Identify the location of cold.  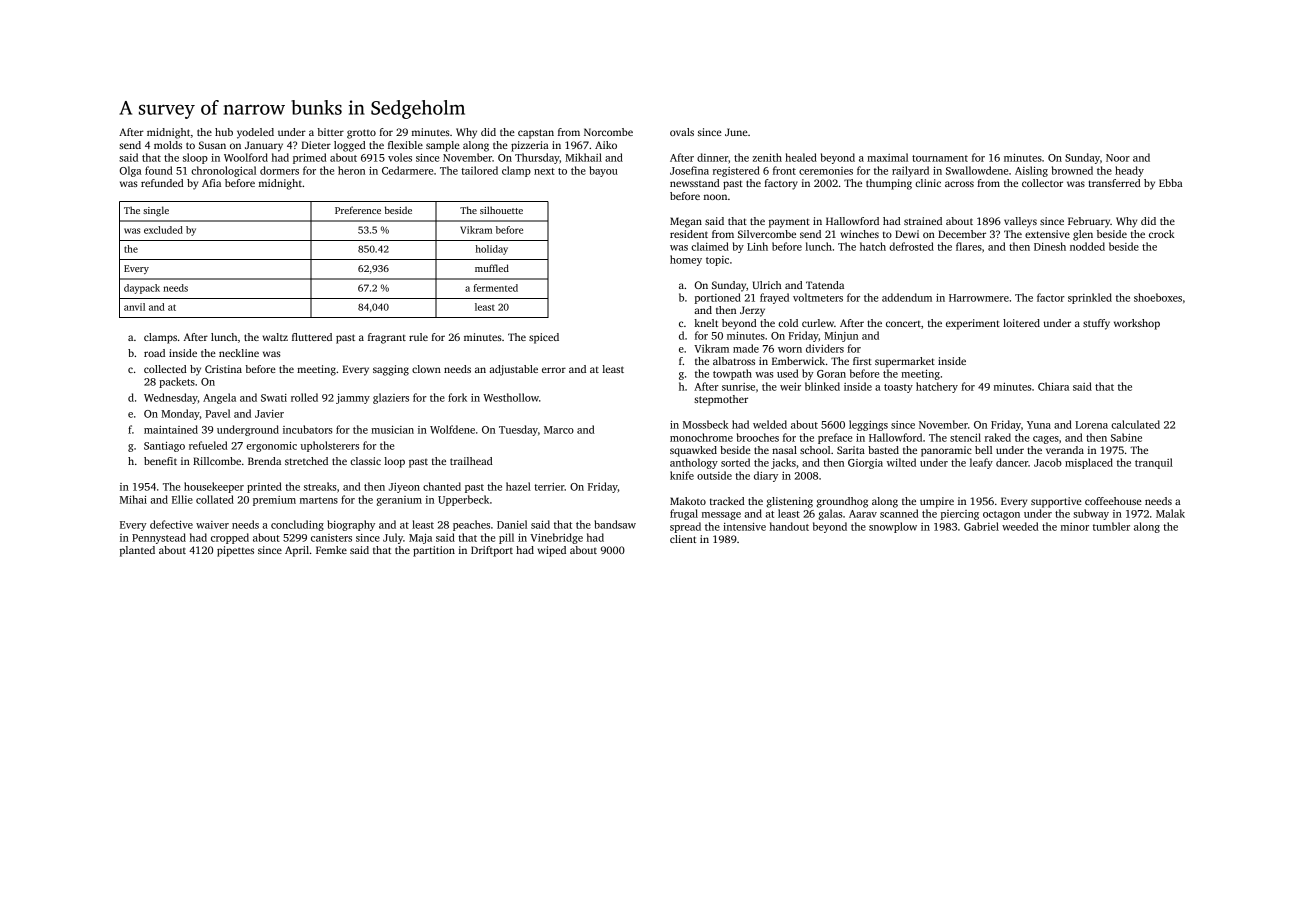
(788, 323).
